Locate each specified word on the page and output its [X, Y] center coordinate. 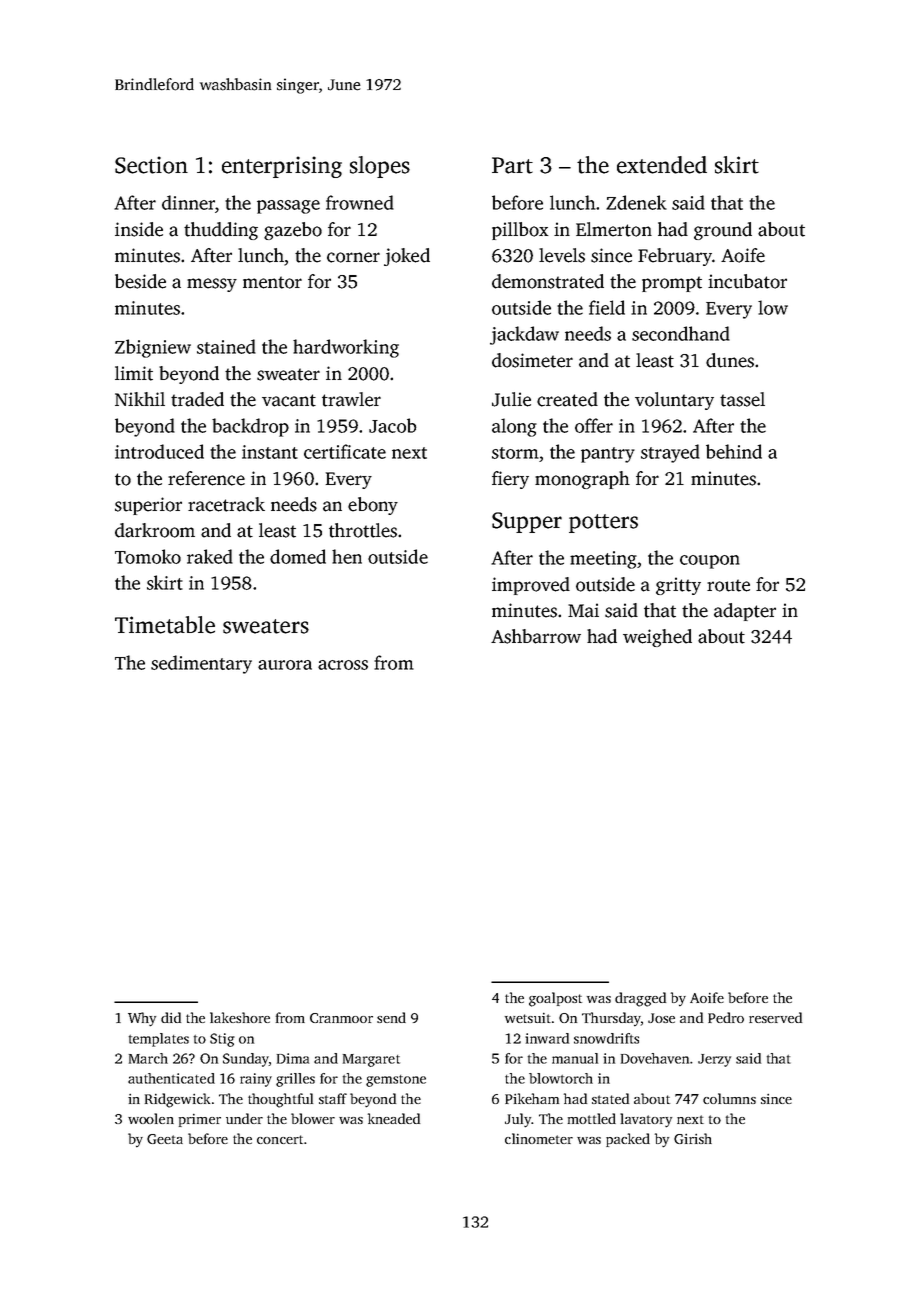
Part [512, 165]
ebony [373, 506]
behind [734, 451]
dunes [730, 360]
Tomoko [148, 556]
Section [151, 165]
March [148, 1058]
